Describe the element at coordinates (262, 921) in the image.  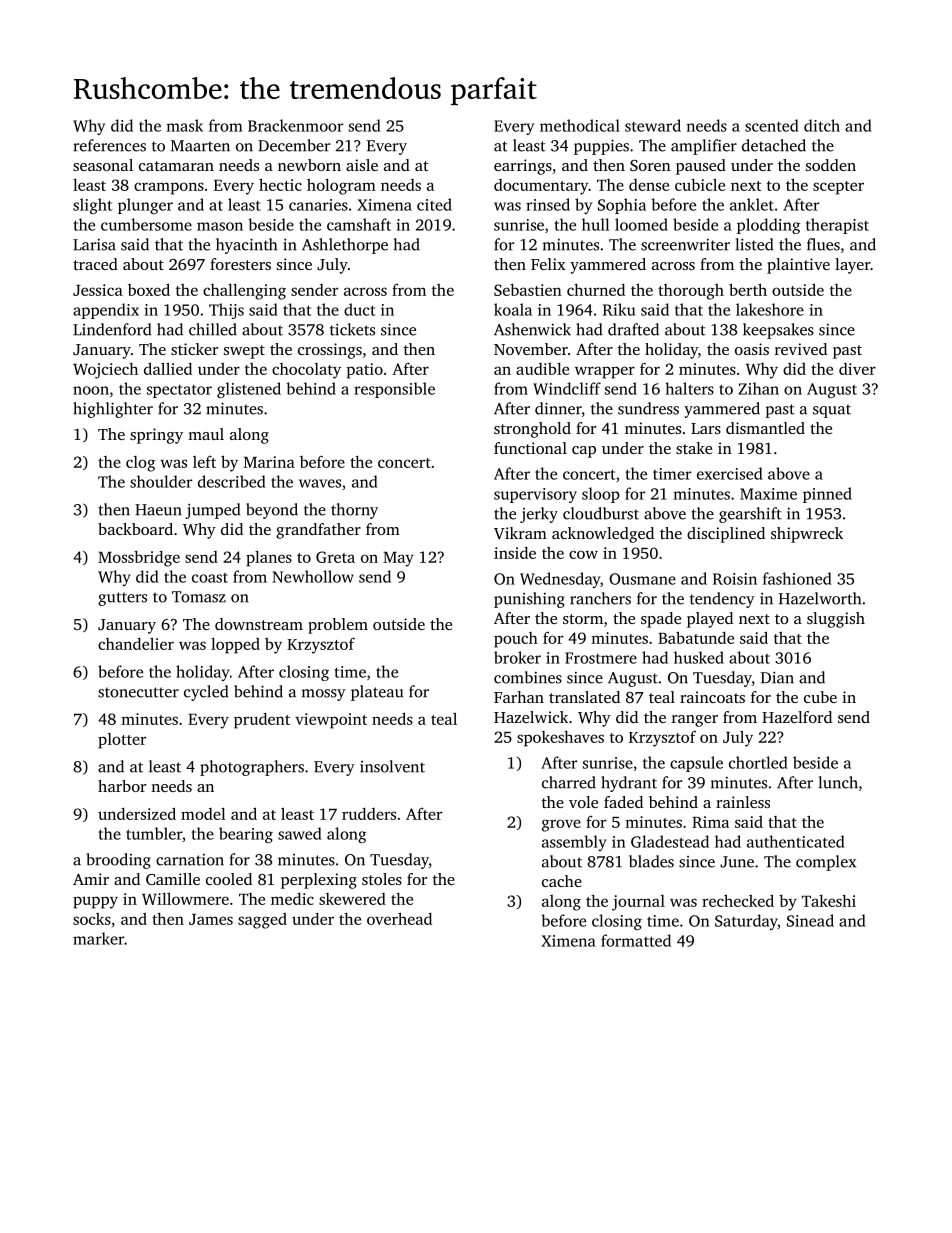
I see `sagged` at that location.
